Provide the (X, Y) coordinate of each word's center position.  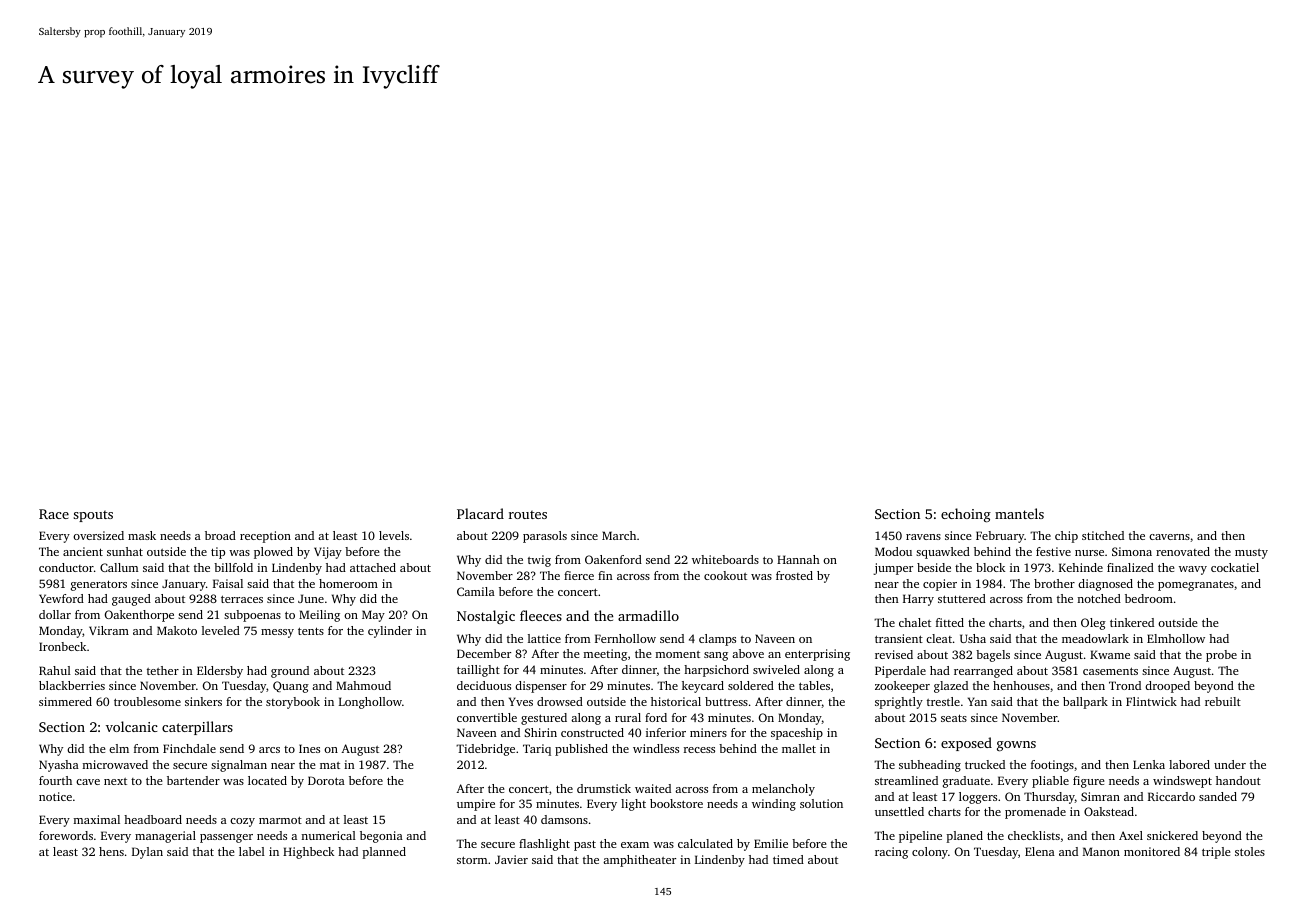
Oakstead (1109, 811)
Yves (521, 701)
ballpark (1085, 703)
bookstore (676, 803)
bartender (193, 780)
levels (394, 535)
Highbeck (308, 853)
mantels (1019, 513)
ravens (923, 537)
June (311, 598)
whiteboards (725, 559)
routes (528, 515)
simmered (65, 701)
